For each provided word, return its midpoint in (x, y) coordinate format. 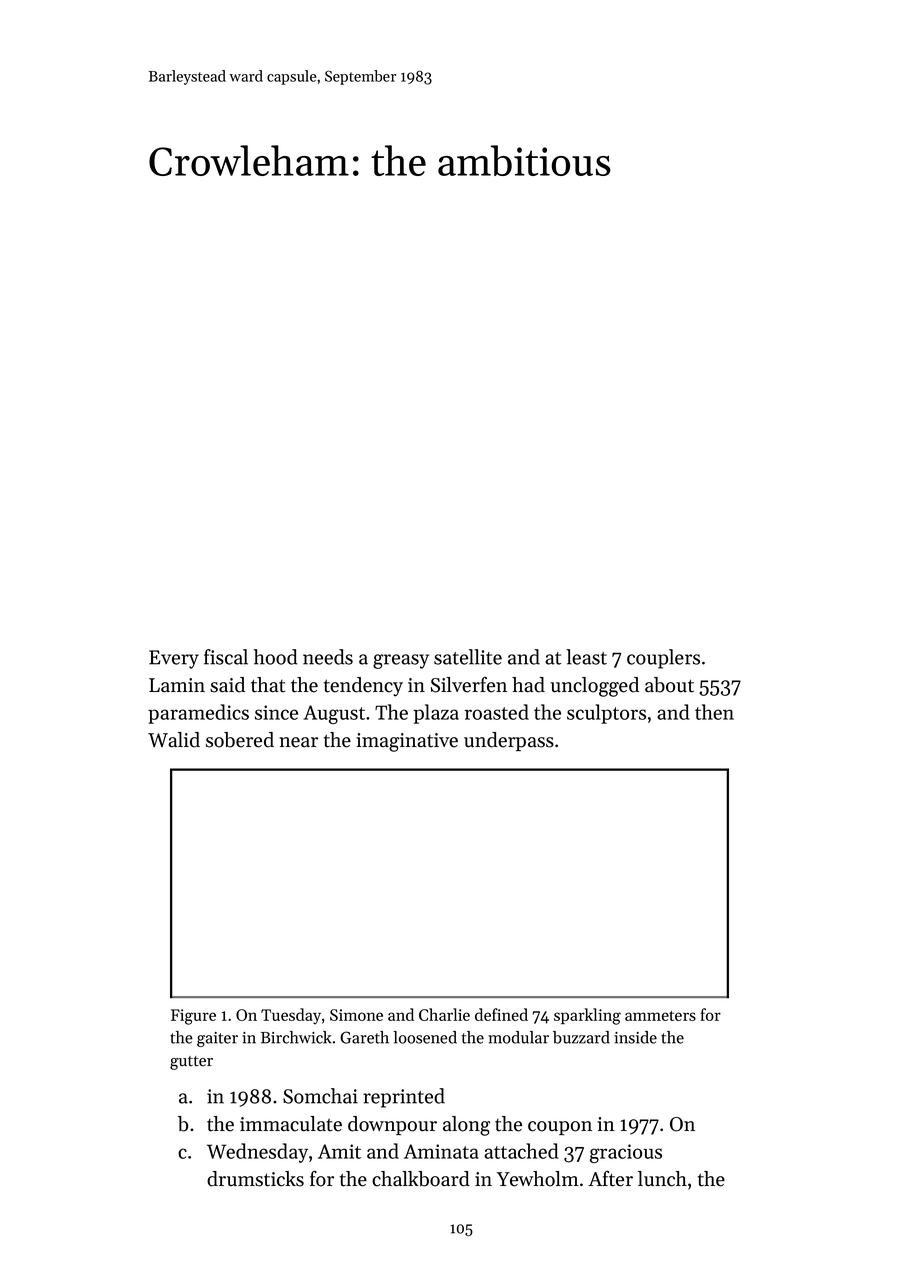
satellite (468, 657)
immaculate (291, 1124)
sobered (240, 740)
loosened (425, 1037)
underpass (509, 741)
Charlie (444, 1014)
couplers (663, 659)
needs (328, 657)
